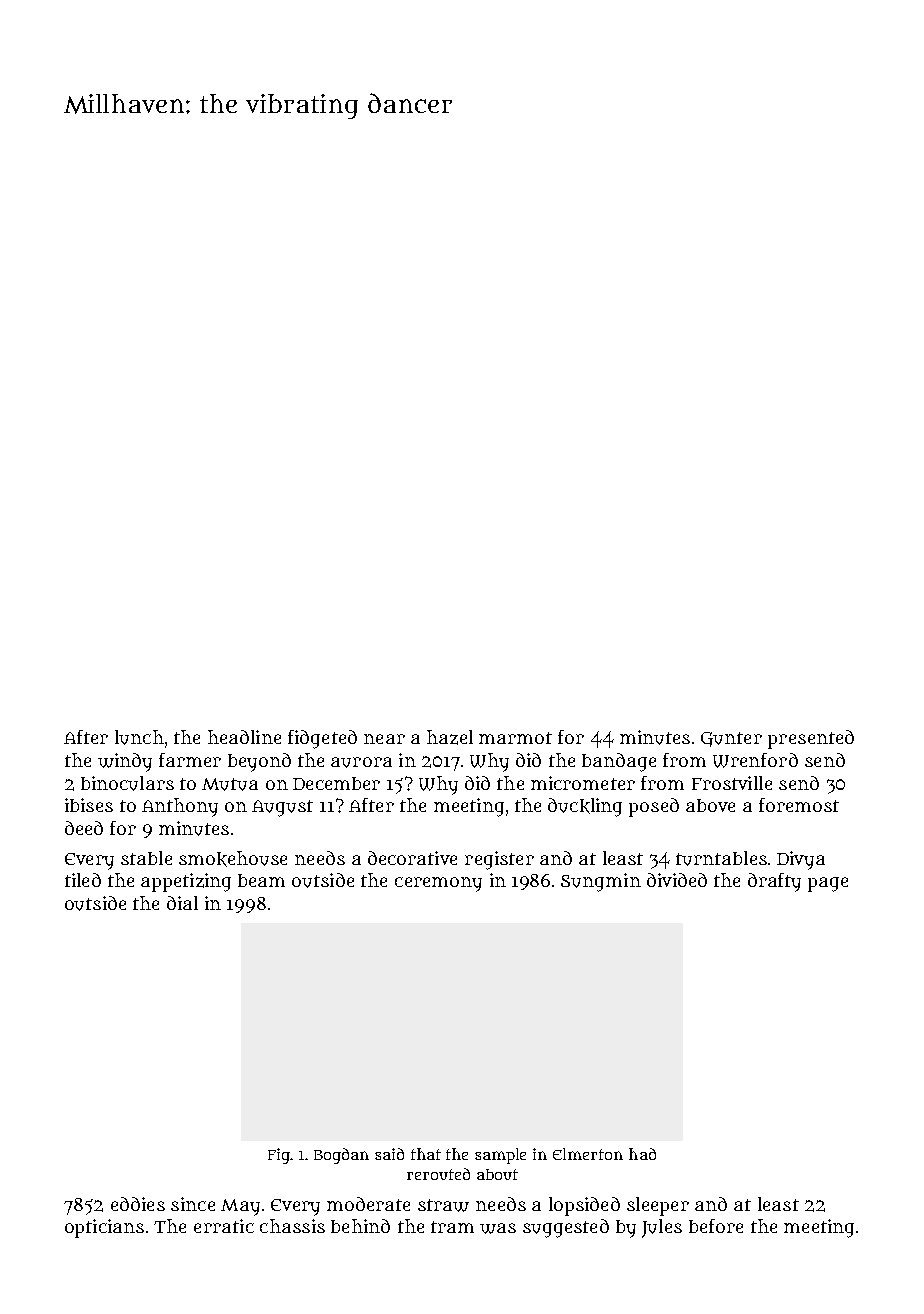 This screenshot has width=924, height=1314. Describe the element at coordinates (662, 1228) in the screenshot. I see `Jules` at that location.
